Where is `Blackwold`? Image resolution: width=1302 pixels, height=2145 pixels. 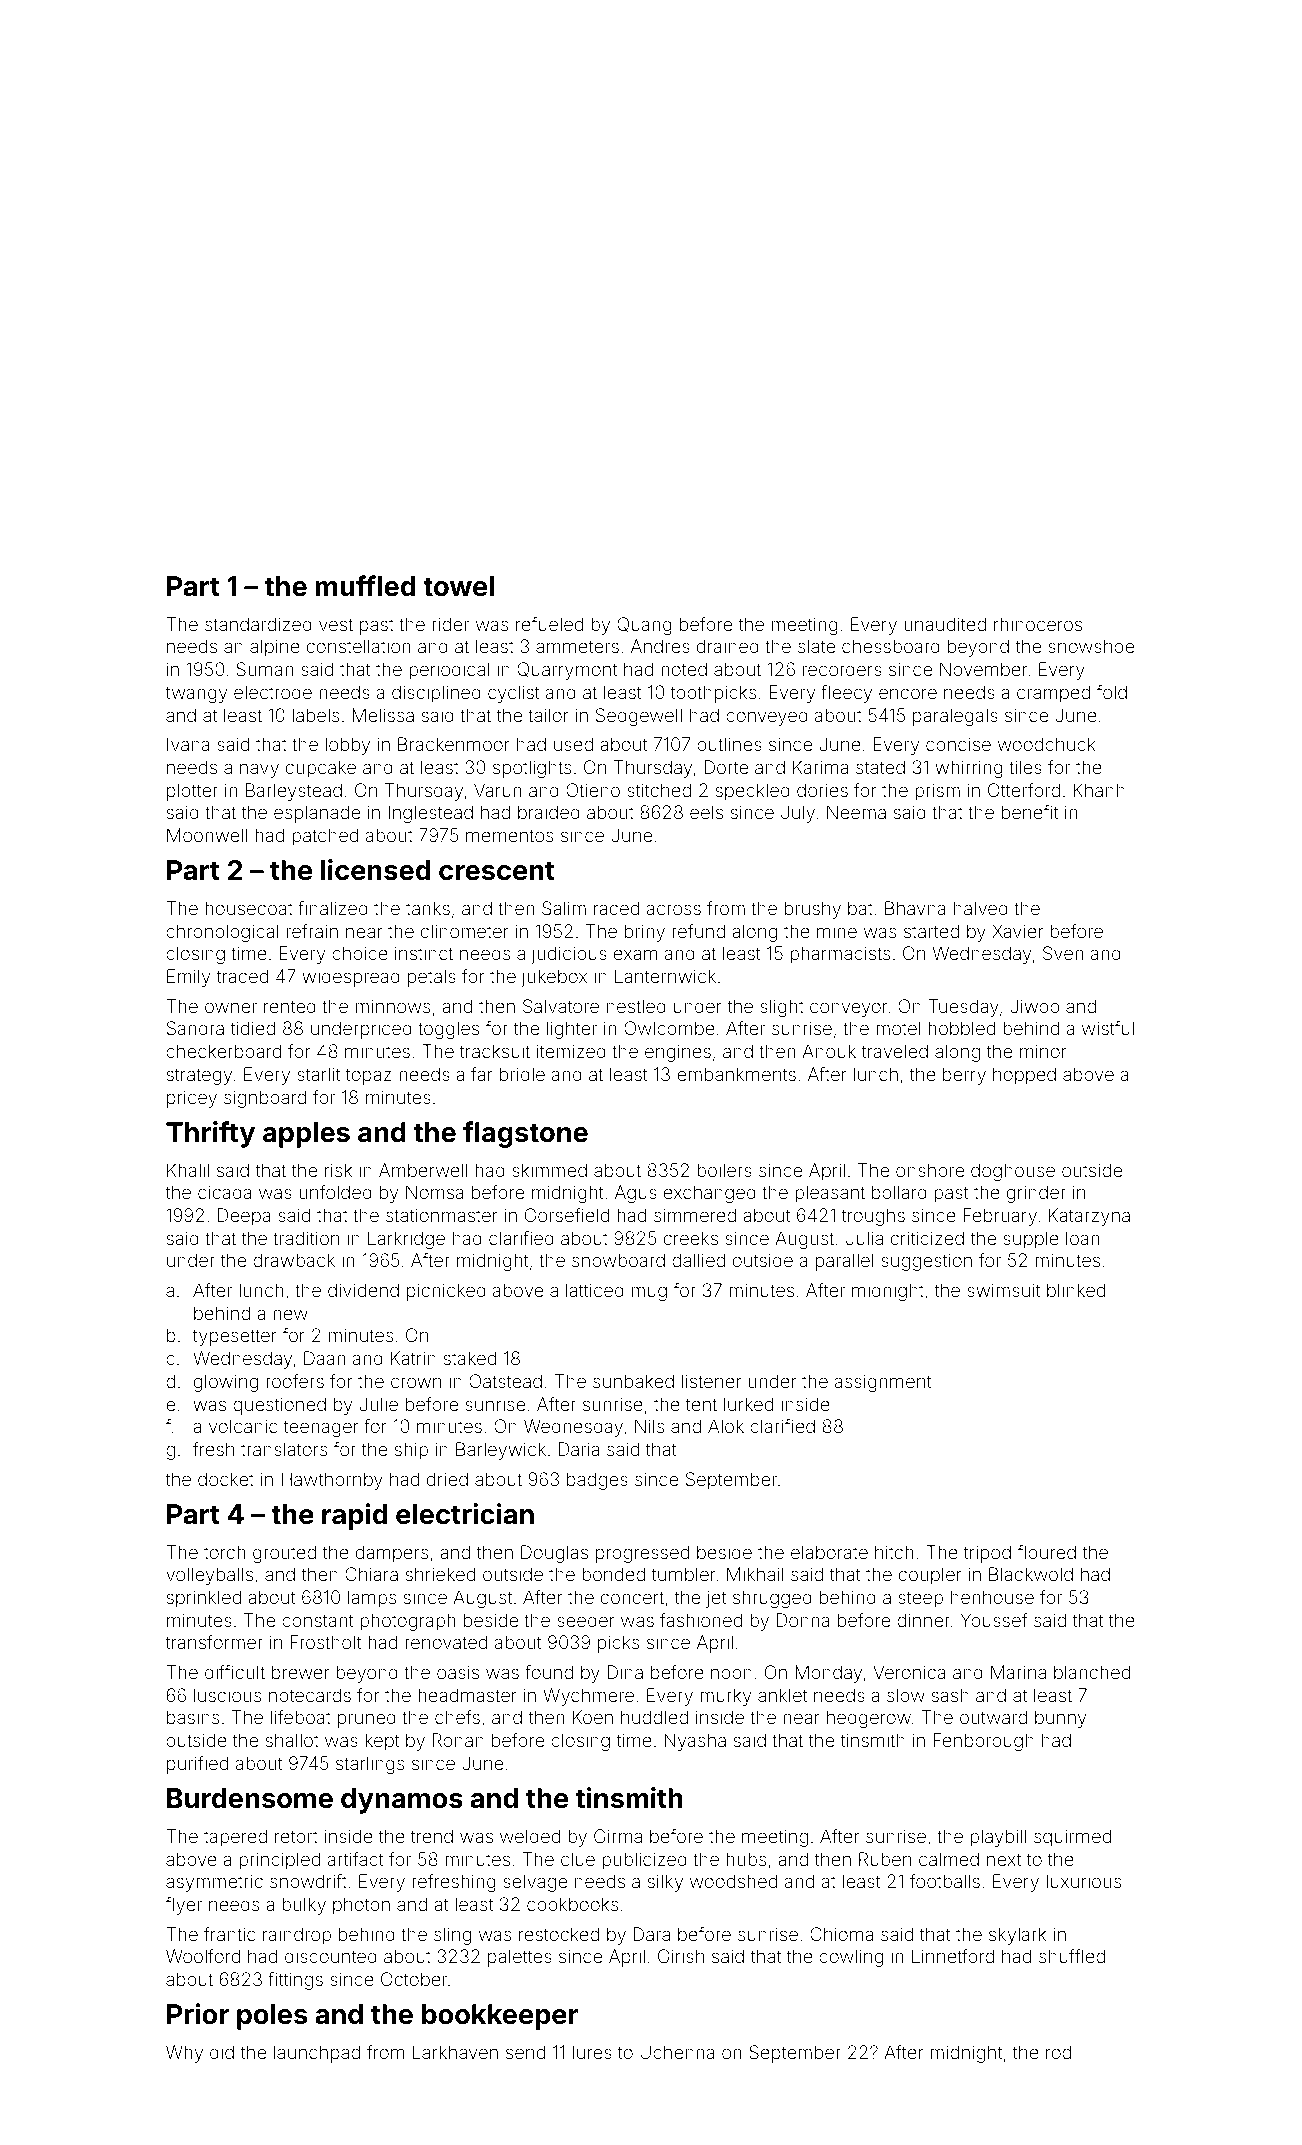 Blackwold is located at coordinates (1031, 1574).
